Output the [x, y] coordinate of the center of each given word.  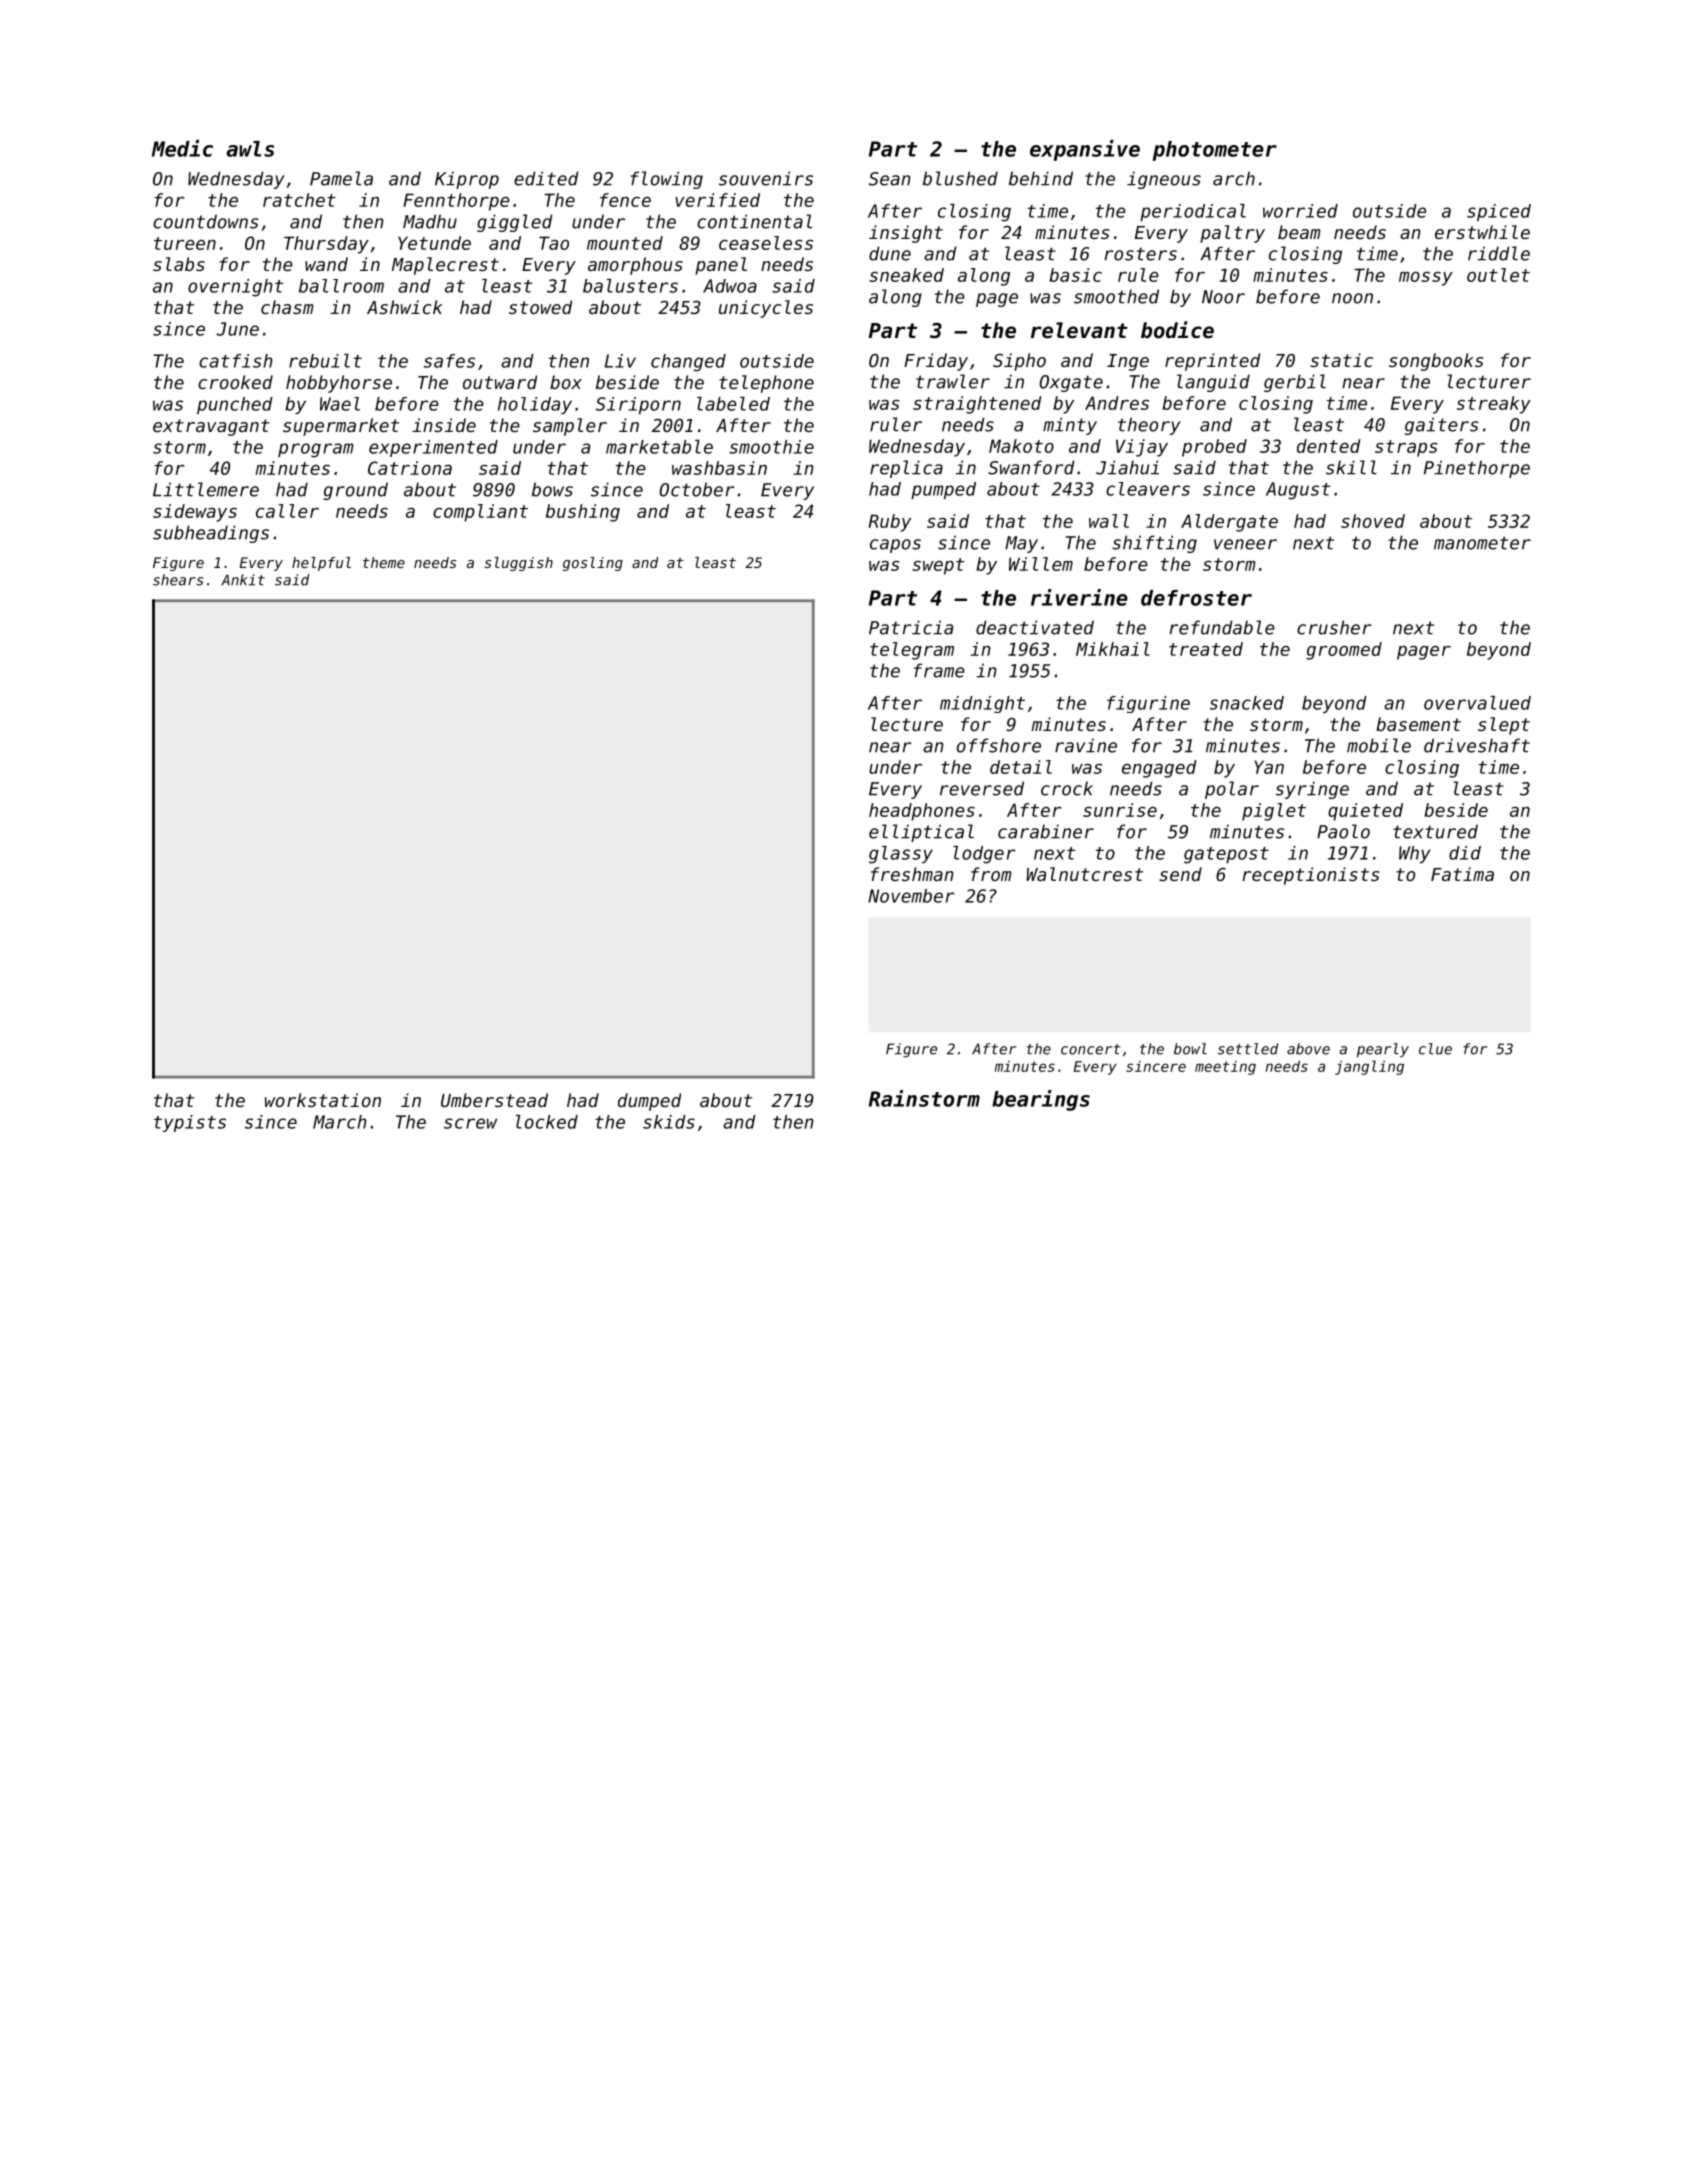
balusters [630, 286]
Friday [936, 362]
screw [470, 1123]
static [1341, 360]
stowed [540, 307]
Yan [1269, 767]
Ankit [243, 580]
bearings [1041, 1100]
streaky [1494, 405]
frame [939, 670]
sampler [570, 427]
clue [1435, 1049]
